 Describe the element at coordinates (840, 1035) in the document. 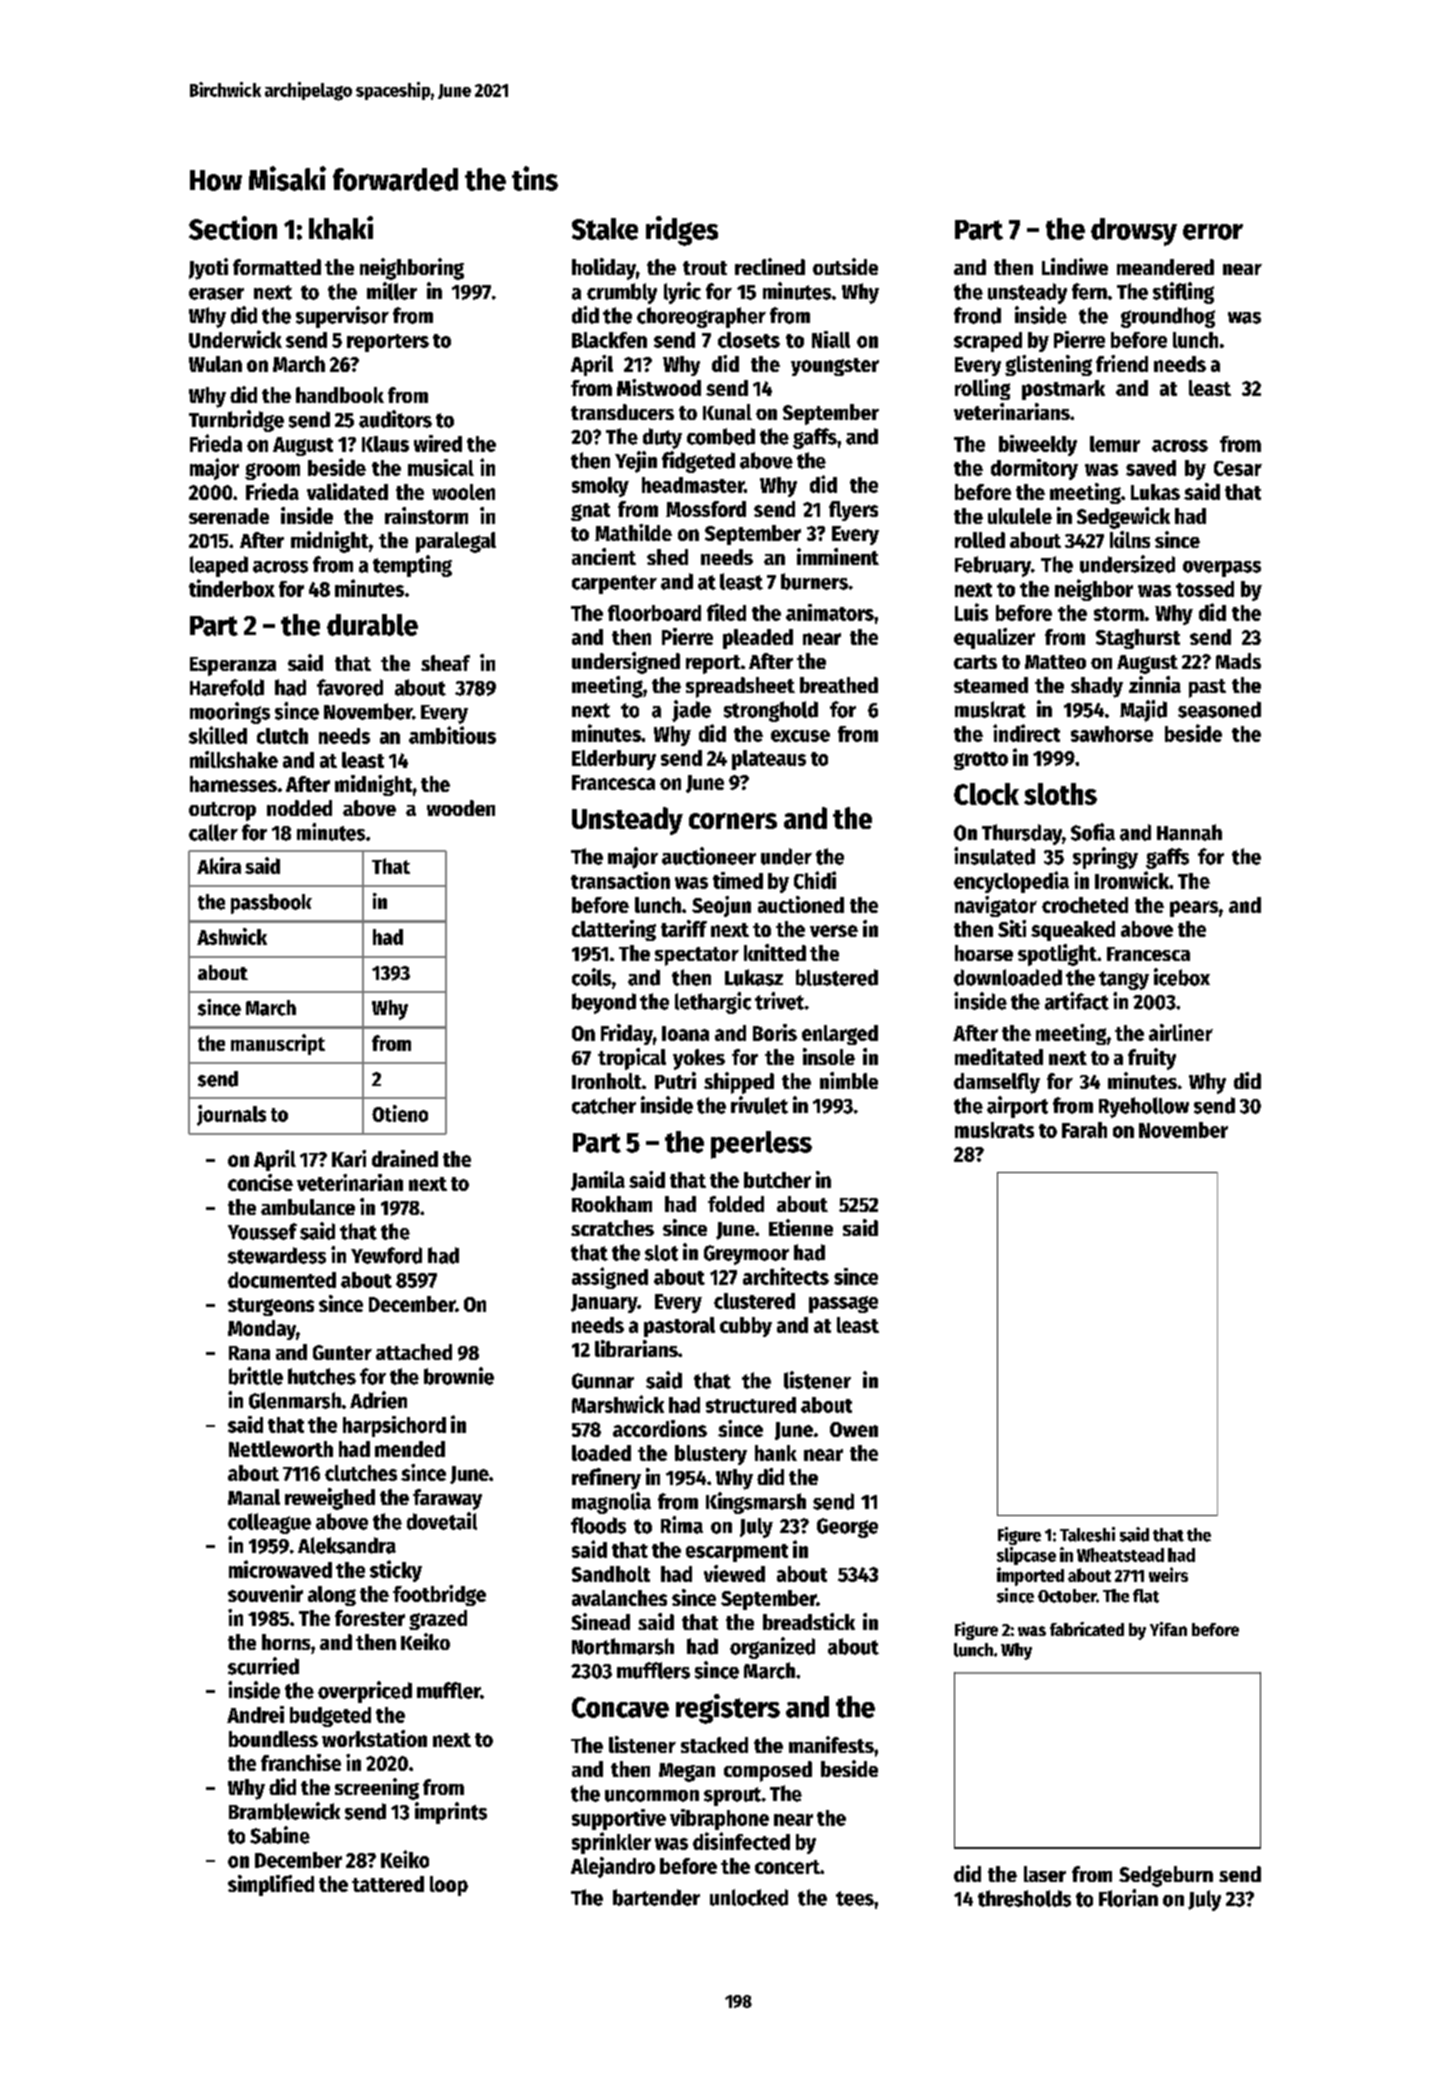

I see `enlarged` at that location.
